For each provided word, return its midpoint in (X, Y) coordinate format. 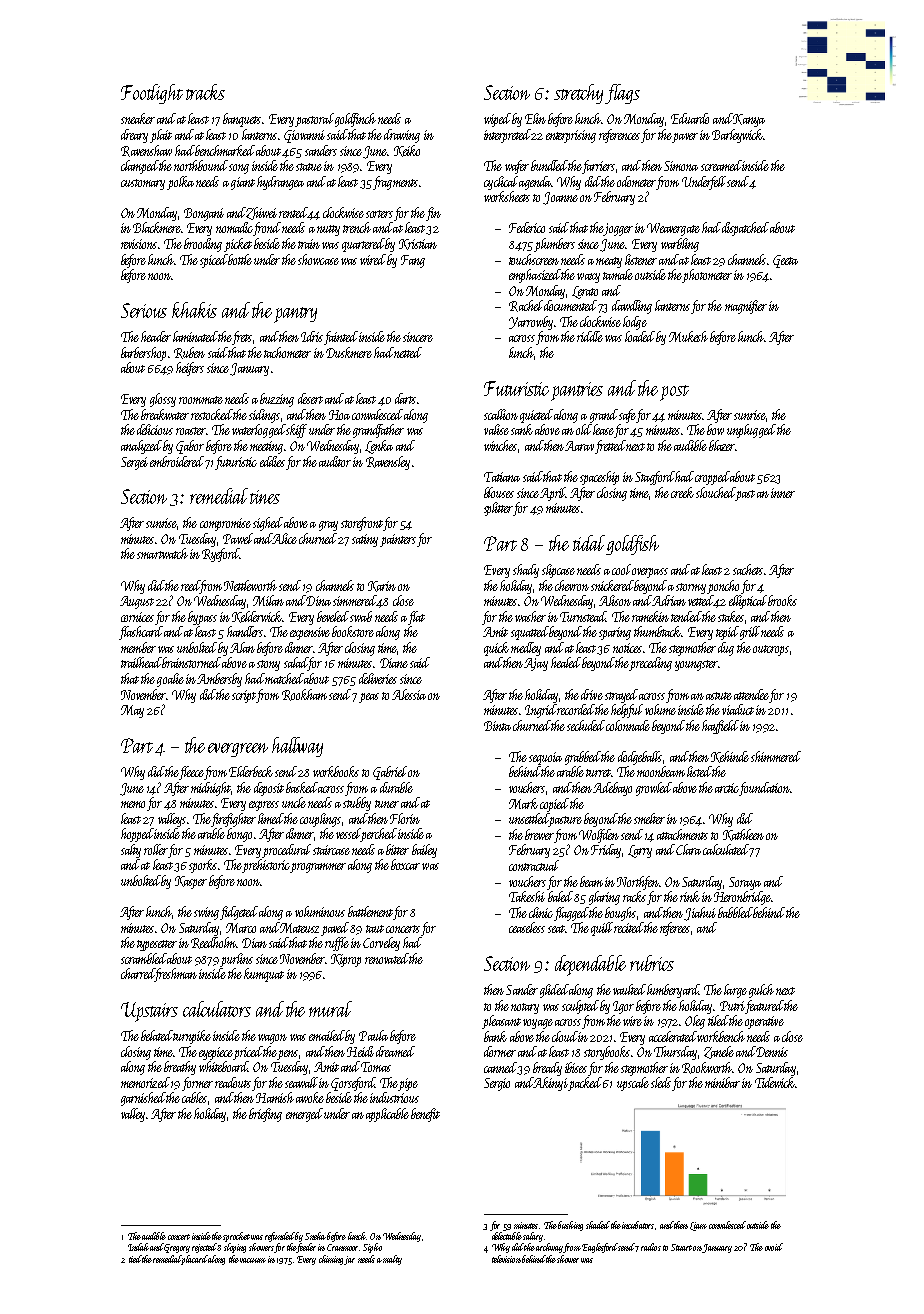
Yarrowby (531, 323)
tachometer (287, 352)
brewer (539, 834)
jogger (618, 229)
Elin (535, 118)
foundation (765, 789)
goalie (170, 680)
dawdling (632, 307)
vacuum (253, 1260)
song (239, 169)
